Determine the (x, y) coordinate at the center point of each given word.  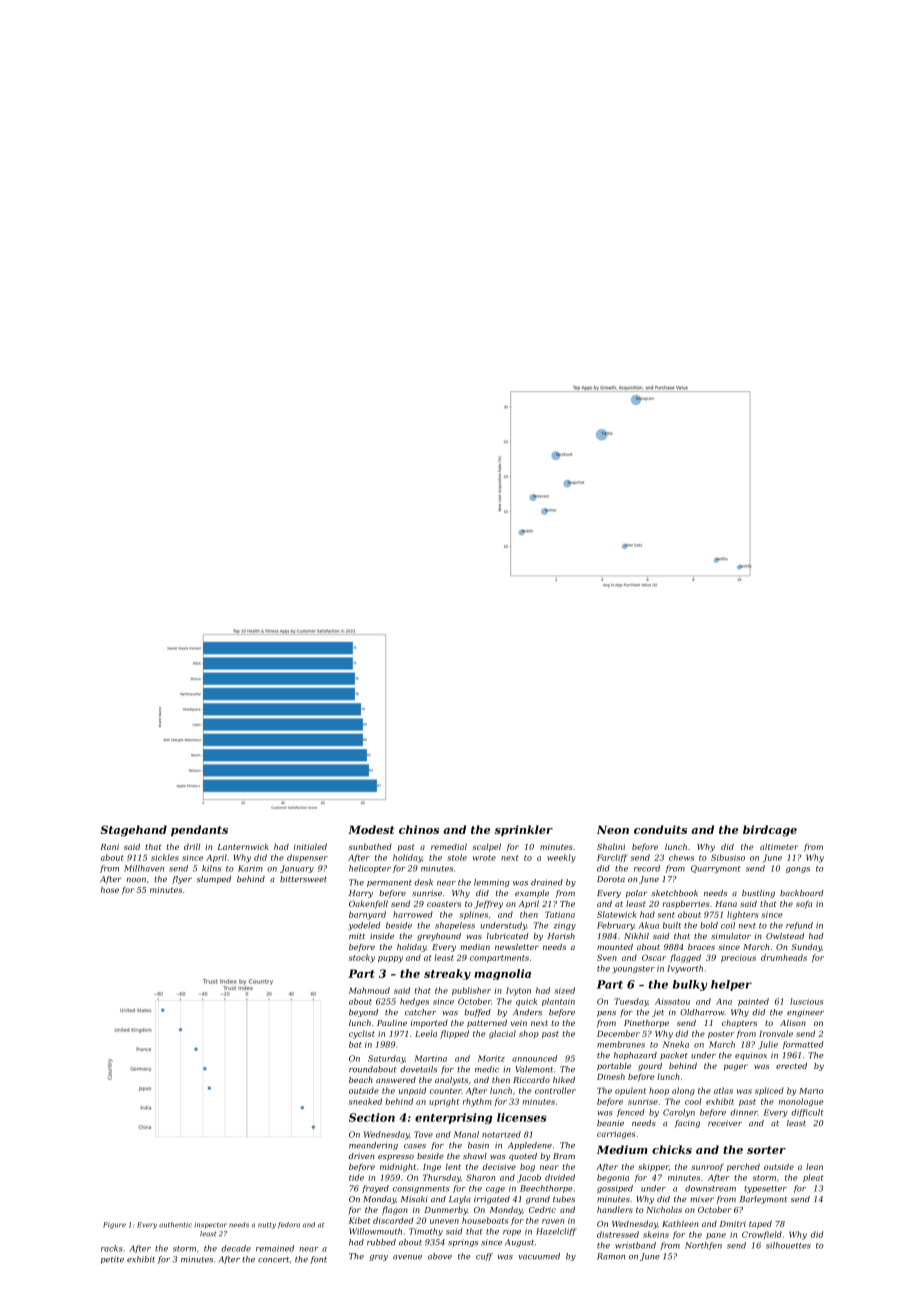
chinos (419, 829)
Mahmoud (369, 990)
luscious (806, 1001)
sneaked (365, 1101)
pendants (199, 830)
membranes (621, 1044)
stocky (362, 958)
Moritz (491, 1058)
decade (236, 1248)
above (440, 1256)
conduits (660, 829)
